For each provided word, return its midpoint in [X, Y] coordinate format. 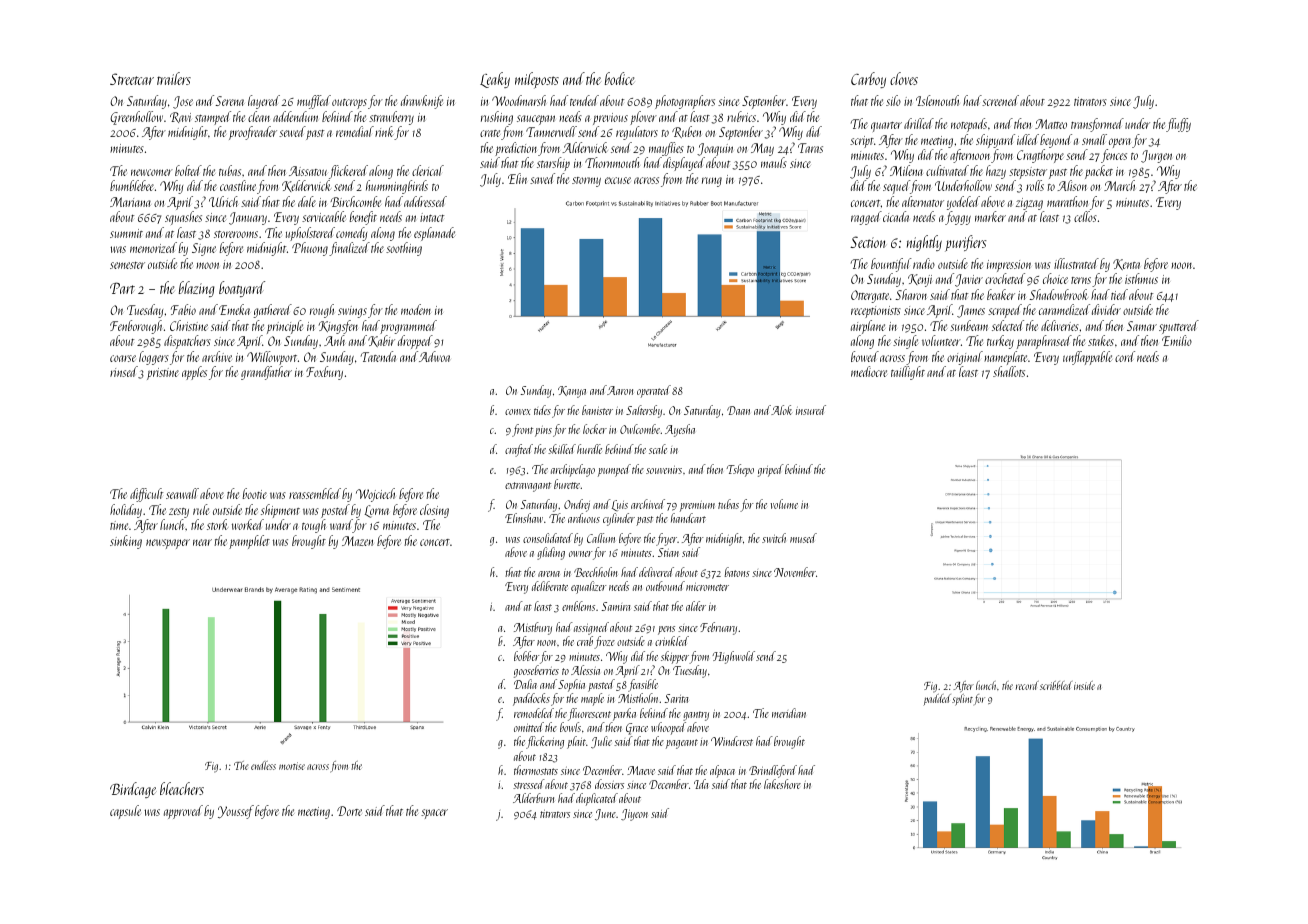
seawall [182, 493]
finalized [349, 249]
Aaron [620, 390]
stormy [586, 182]
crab [585, 641]
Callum [601, 538]
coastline [238, 185]
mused [803, 538]
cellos [1085, 216]
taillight [908, 373]
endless [263, 765]
